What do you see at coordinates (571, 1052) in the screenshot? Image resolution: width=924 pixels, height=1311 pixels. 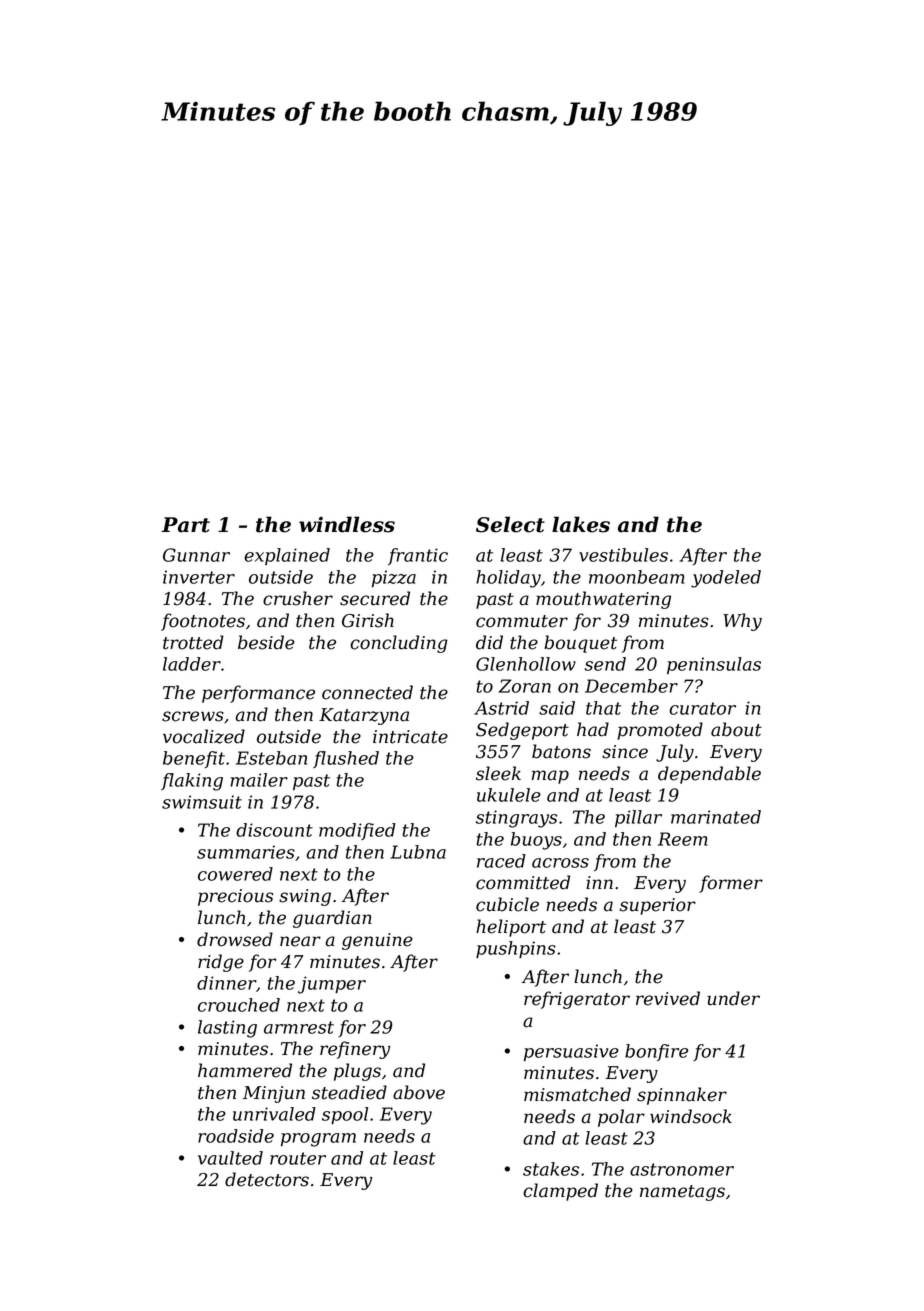 I see `persuasive` at bounding box center [571, 1052].
